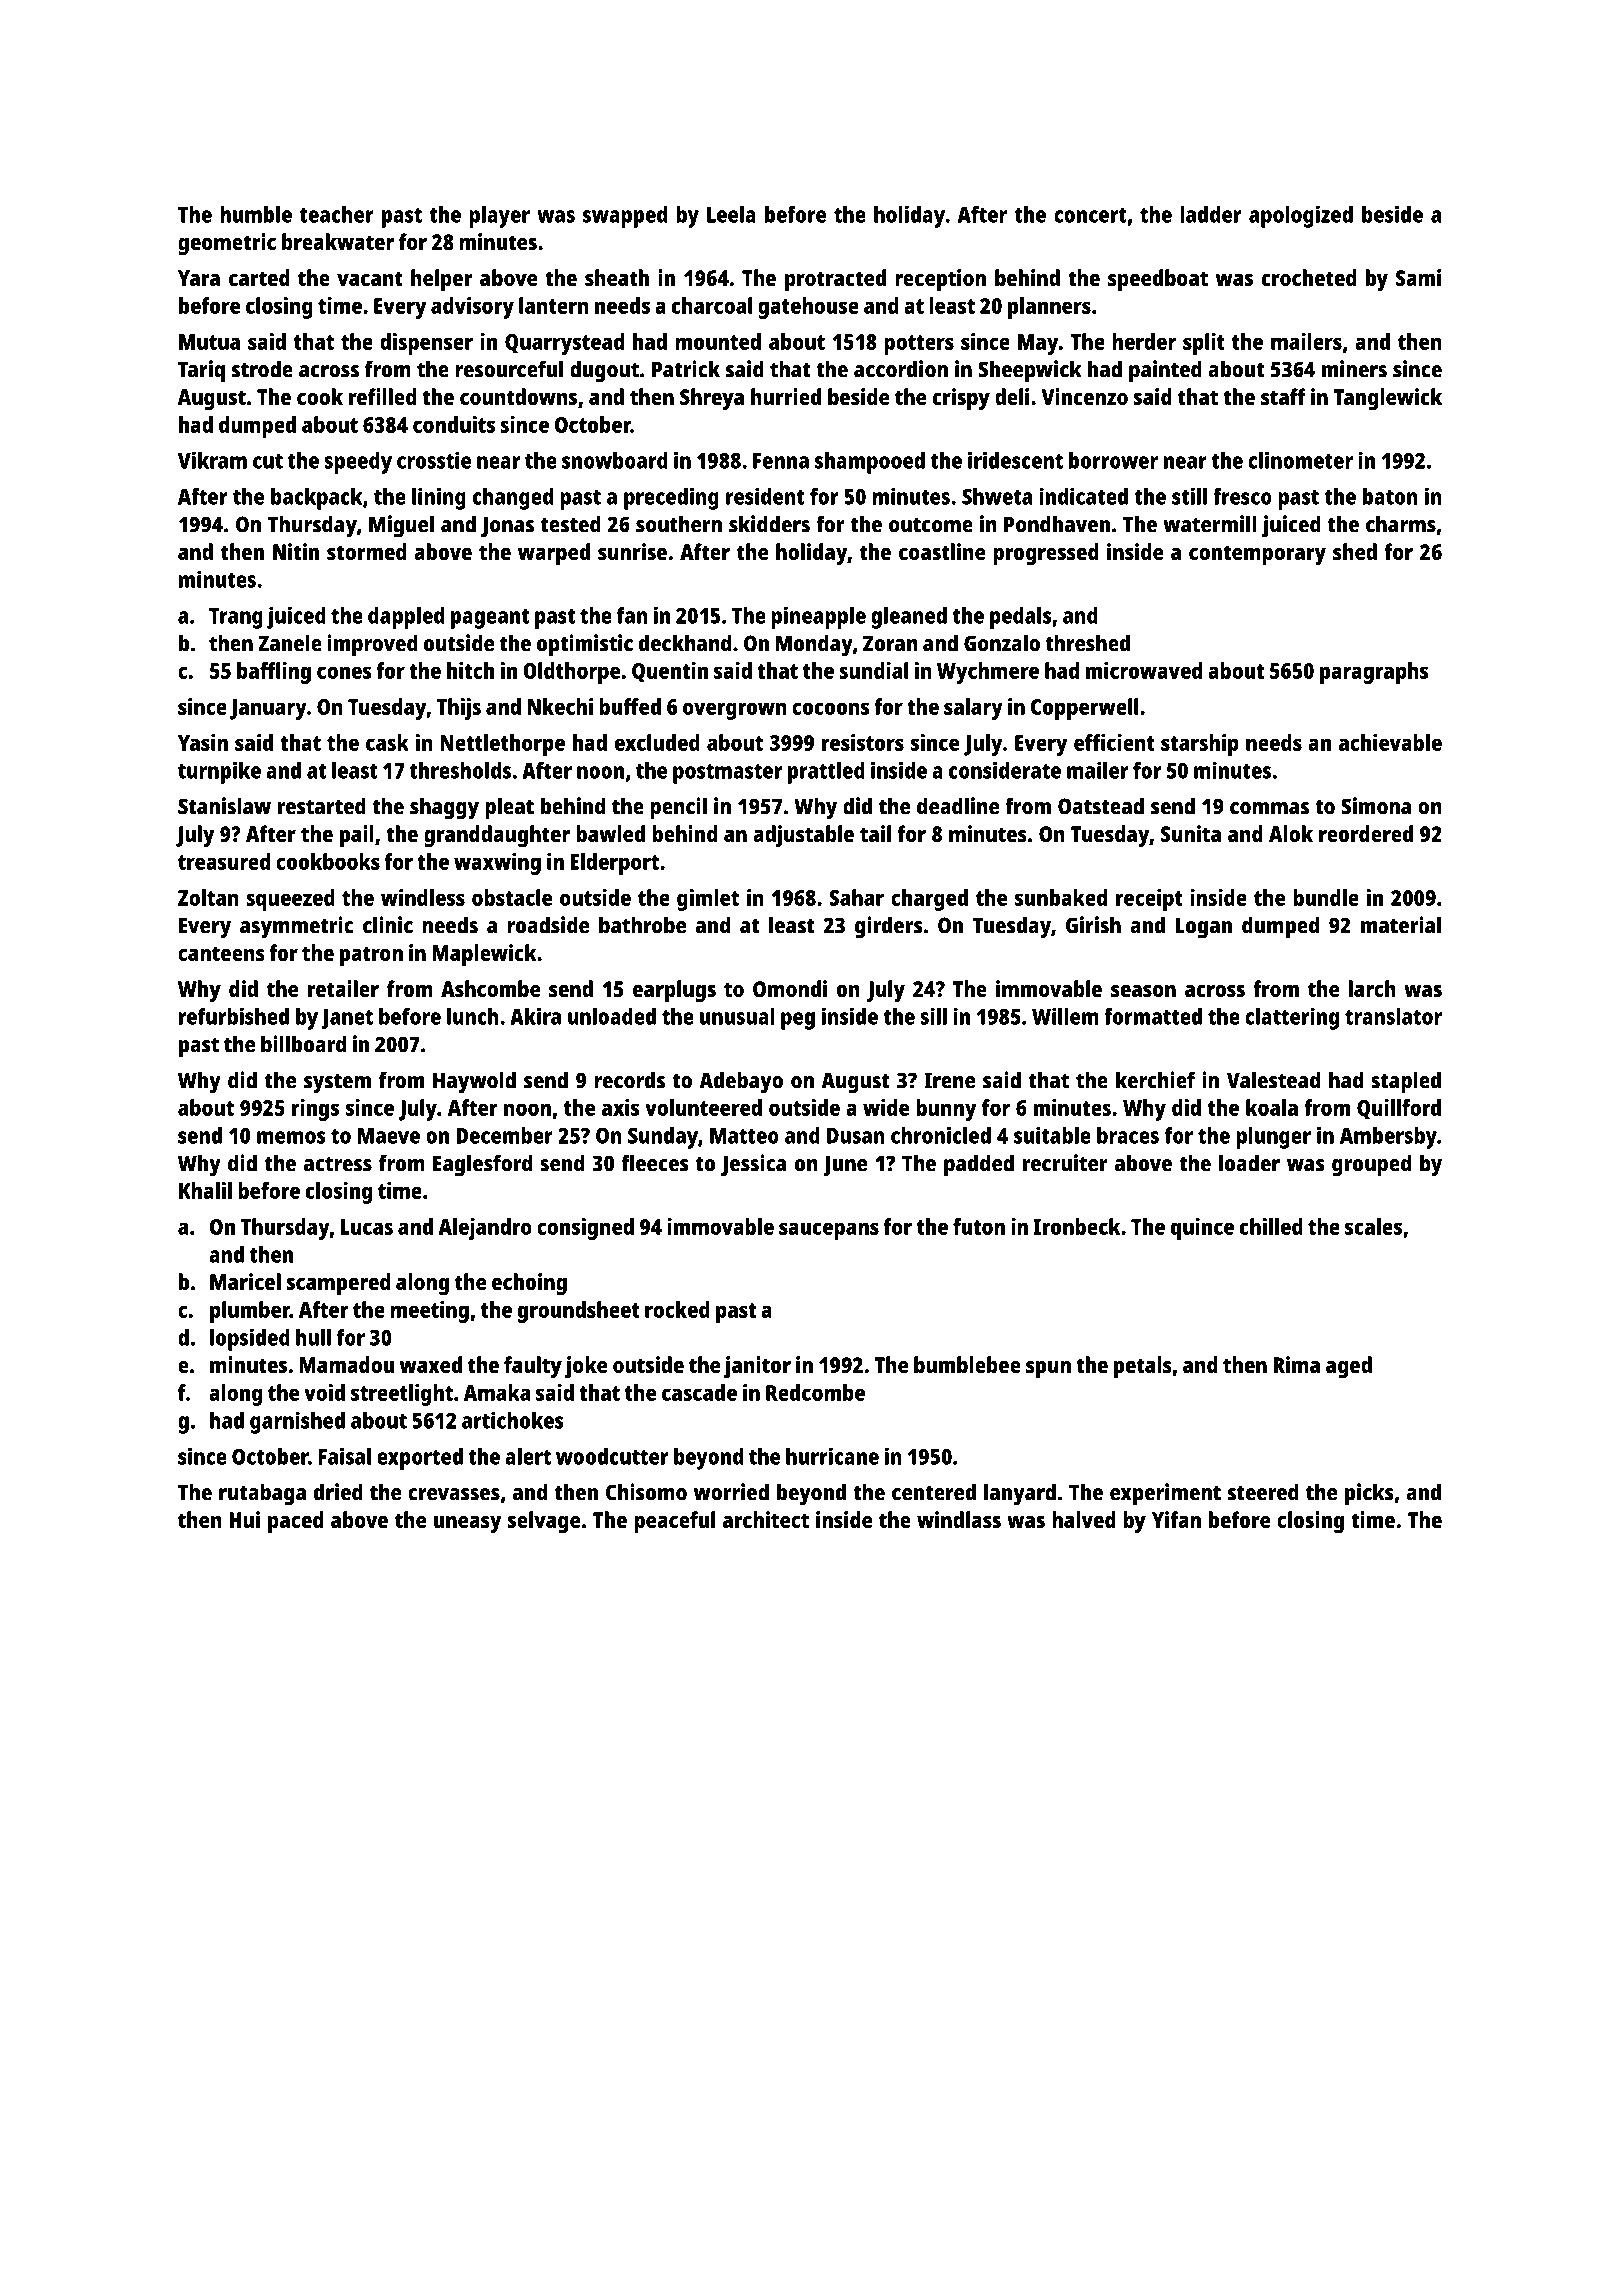  I want to click on Shweta, so click(997, 496).
